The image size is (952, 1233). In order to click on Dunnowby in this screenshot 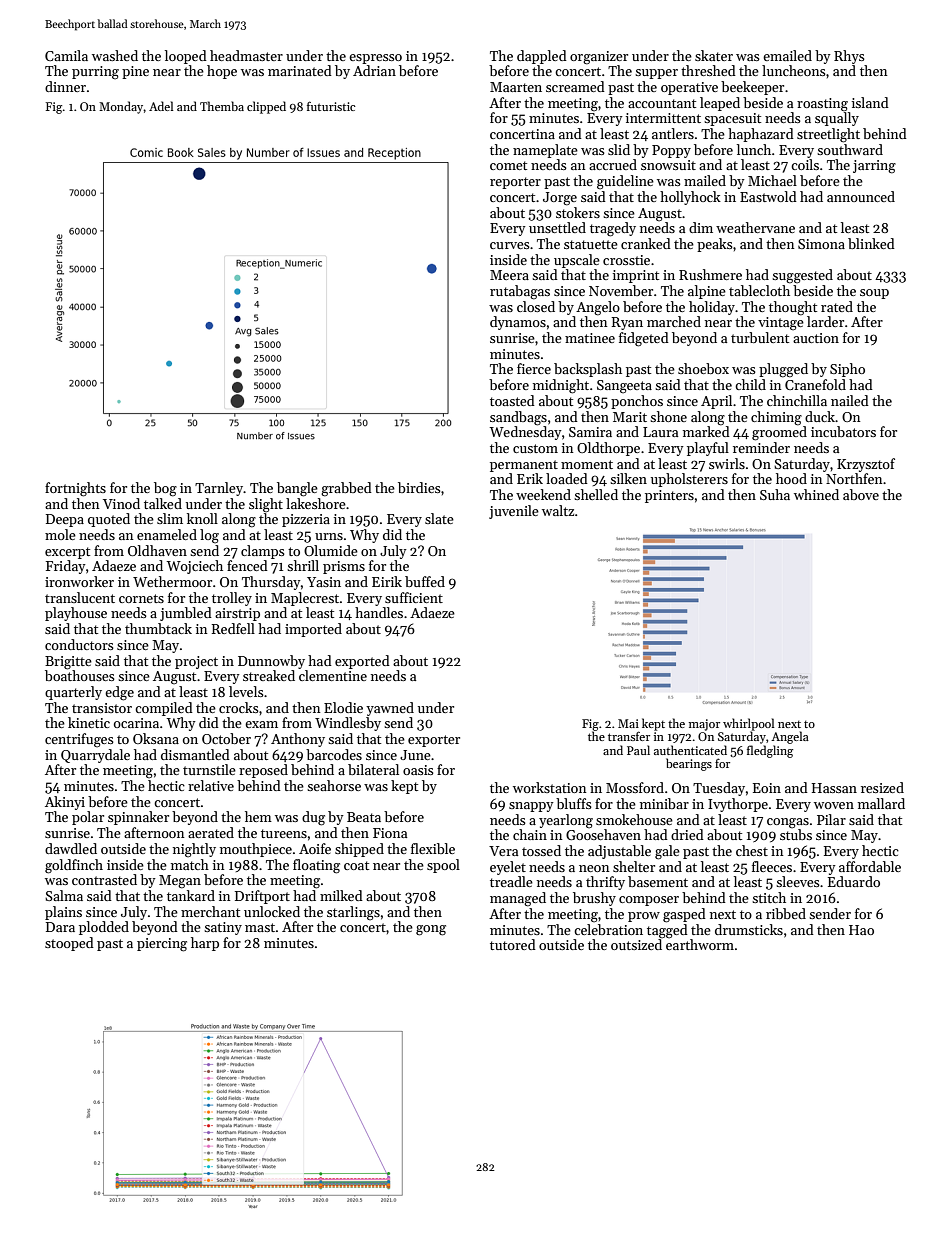, I will do `click(271, 662)`.
